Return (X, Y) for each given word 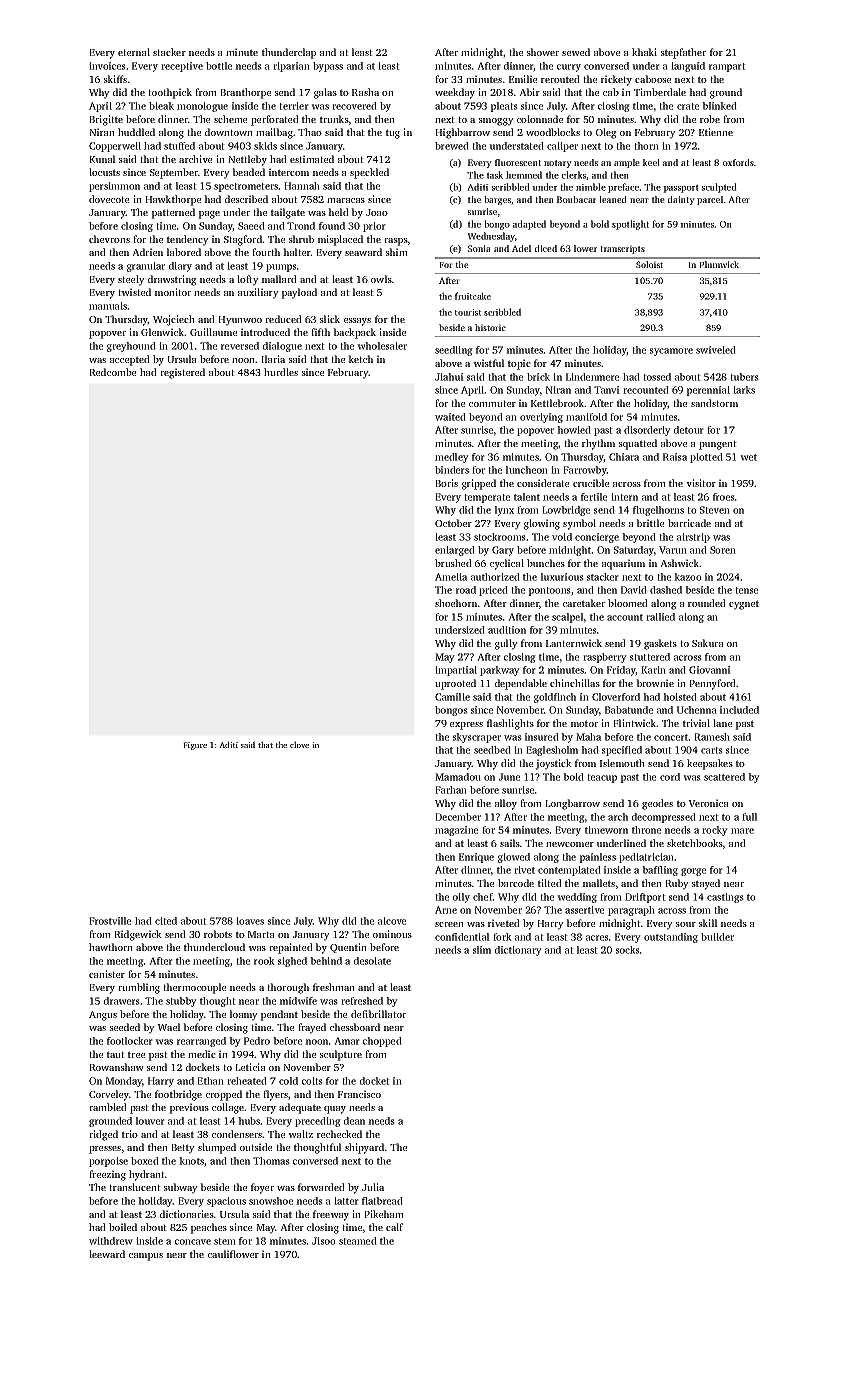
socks (628, 950)
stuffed (179, 146)
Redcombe (112, 372)
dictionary (518, 951)
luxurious (562, 577)
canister (107, 974)
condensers (237, 1134)
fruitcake (473, 296)
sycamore (671, 352)
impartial (456, 671)
